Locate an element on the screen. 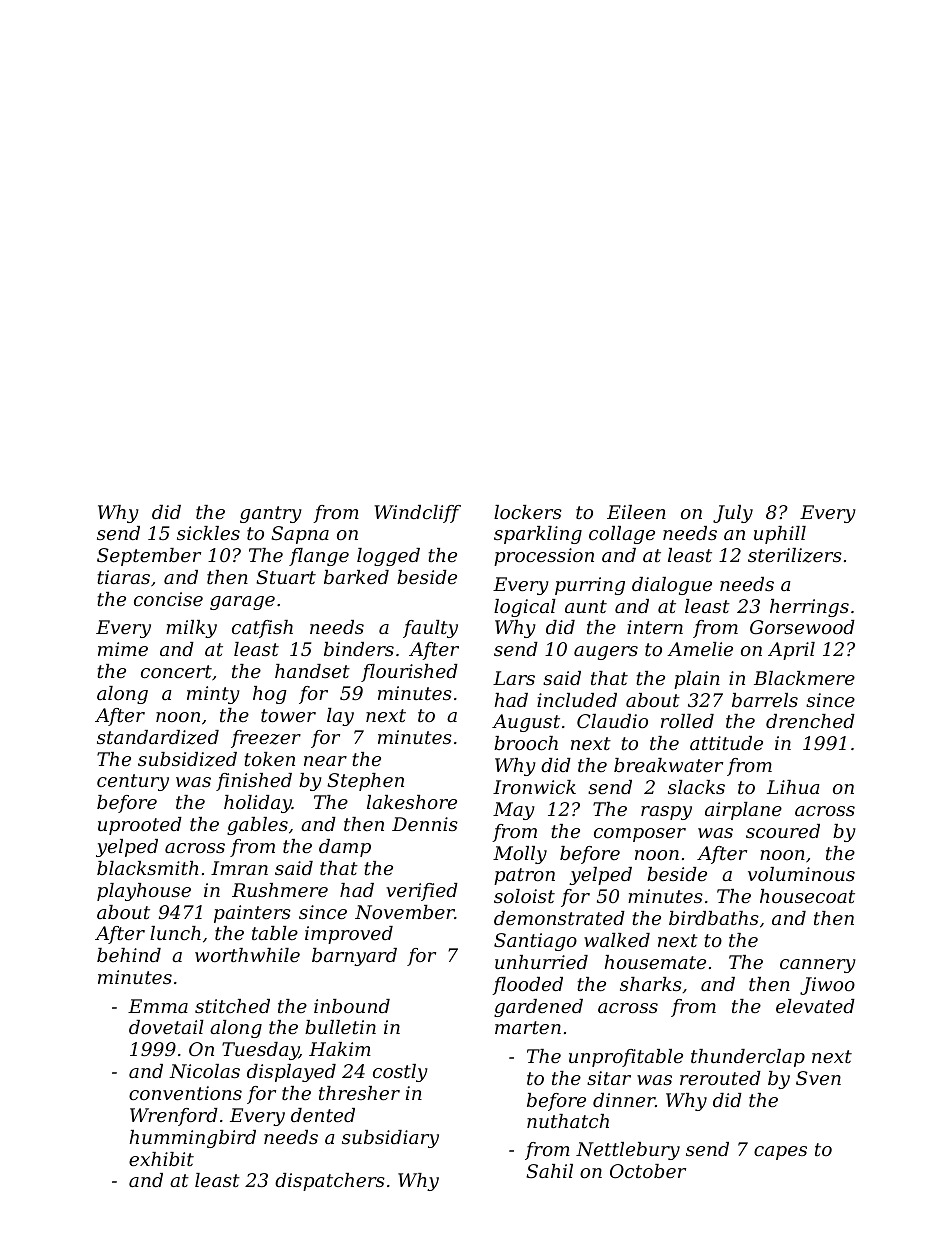 This screenshot has width=952, height=1233. subsidiary is located at coordinates (390, 1139).
